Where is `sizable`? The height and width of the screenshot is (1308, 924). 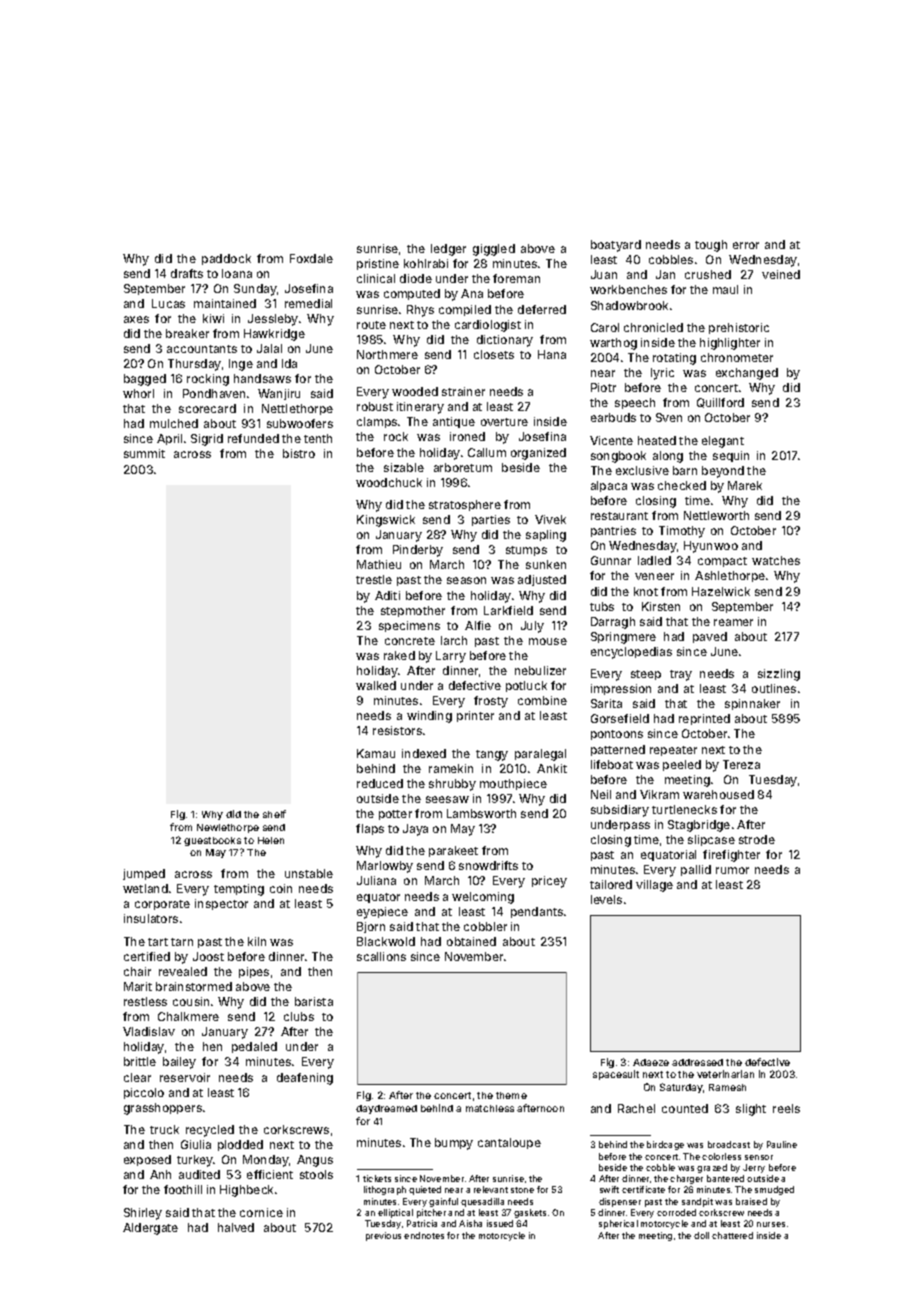 sizable is located at coordinates (404, 467).
